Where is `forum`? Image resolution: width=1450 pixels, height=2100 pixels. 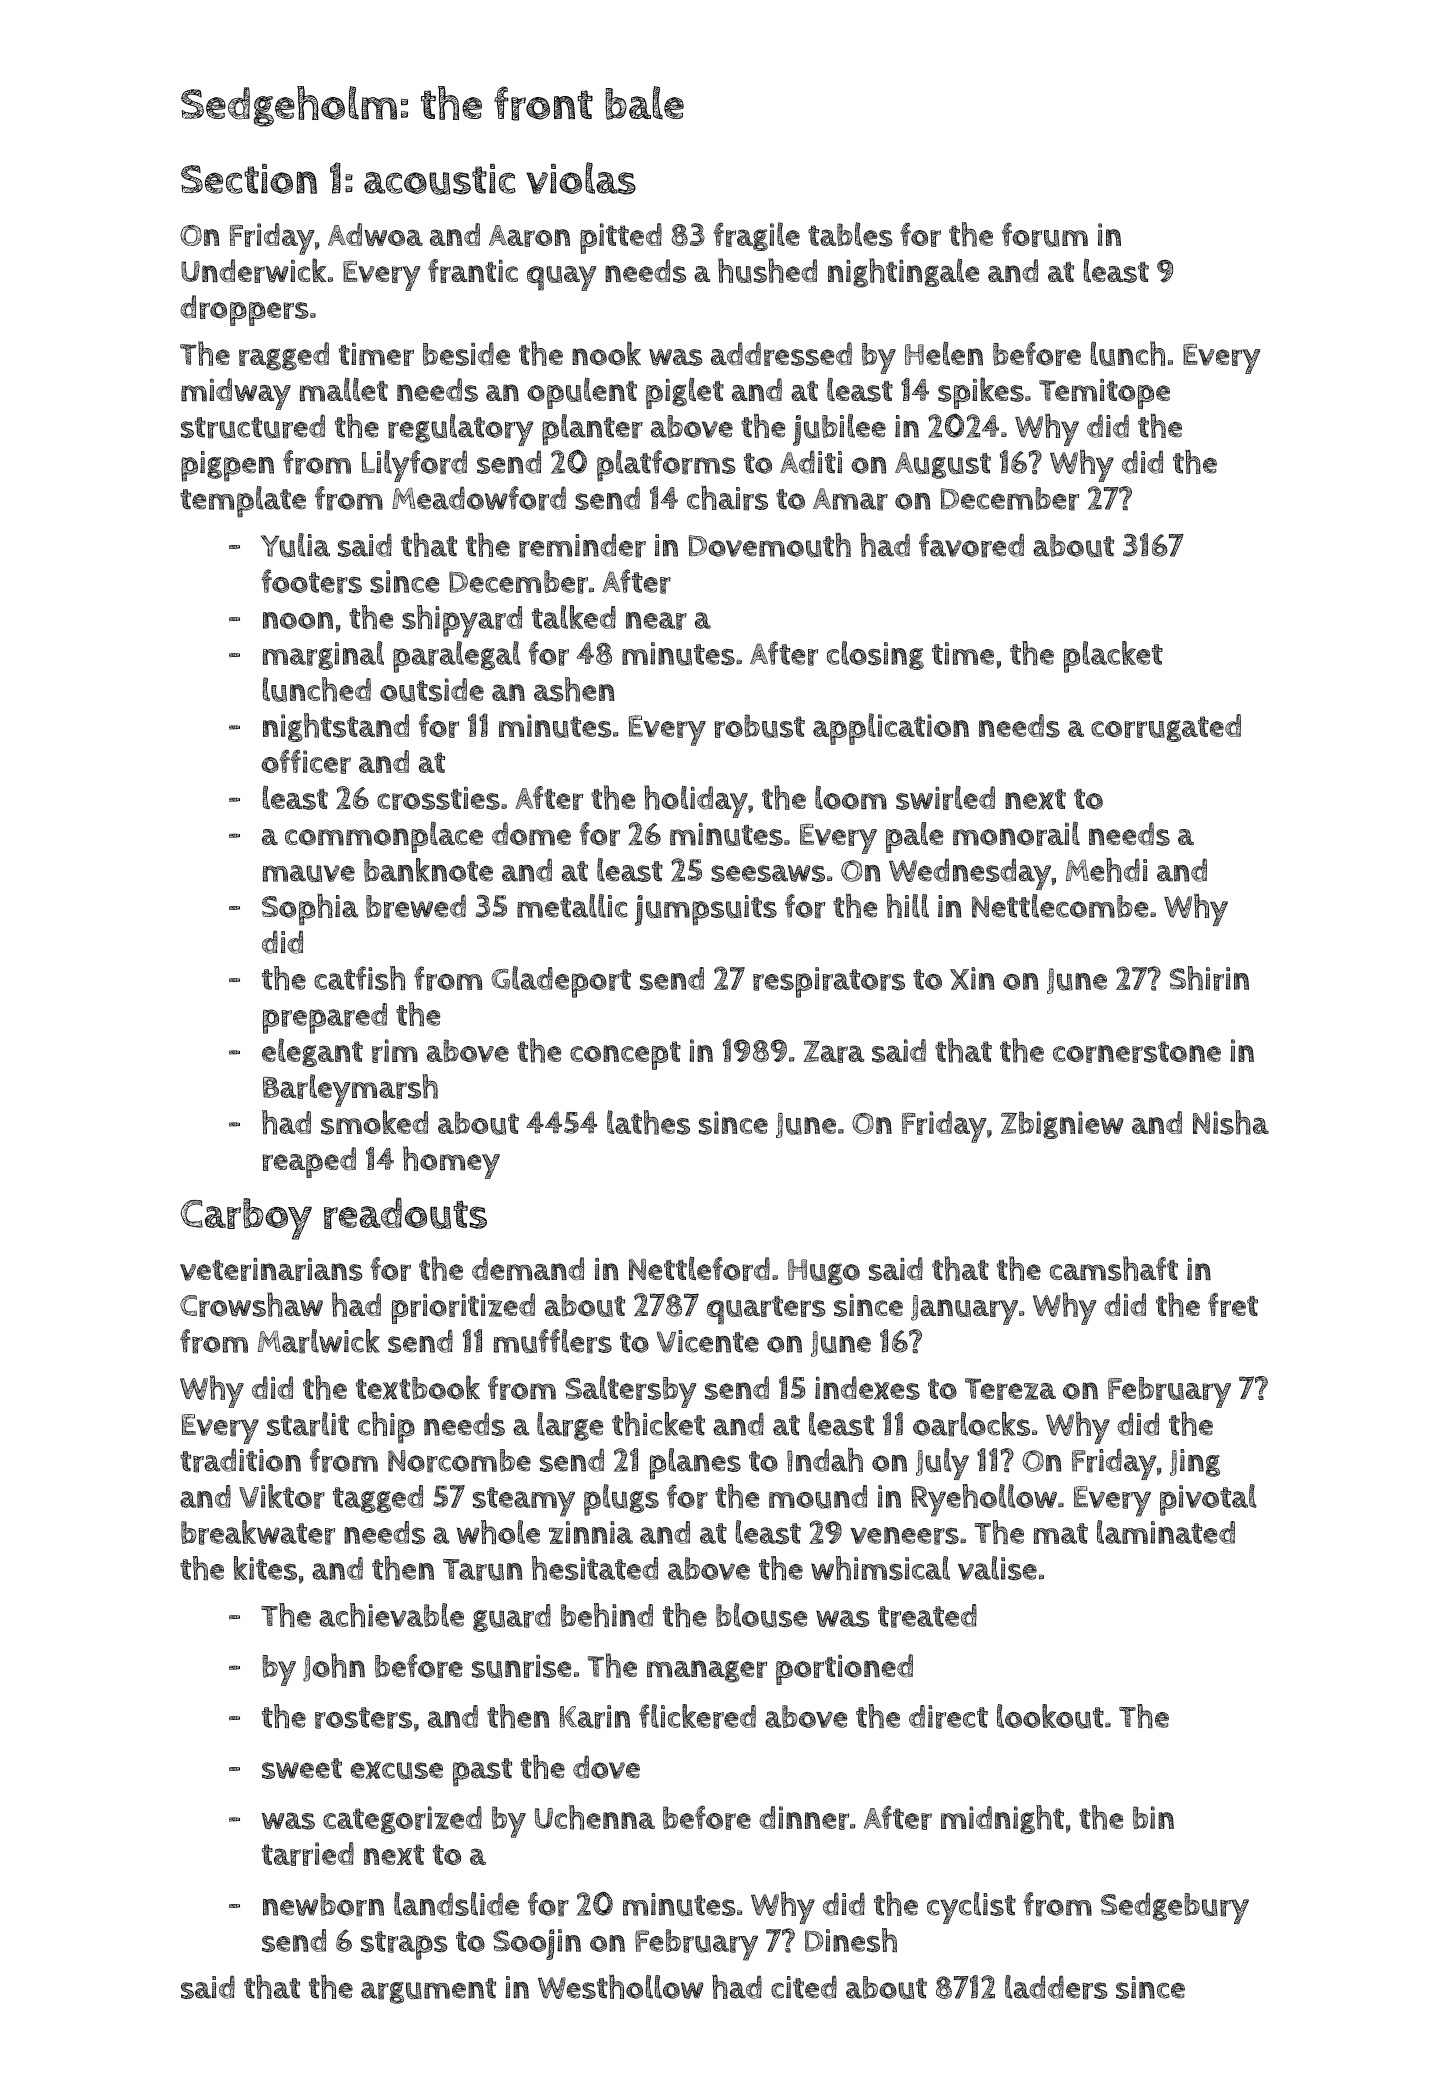 forum is located at coordinates (1045, 234).
